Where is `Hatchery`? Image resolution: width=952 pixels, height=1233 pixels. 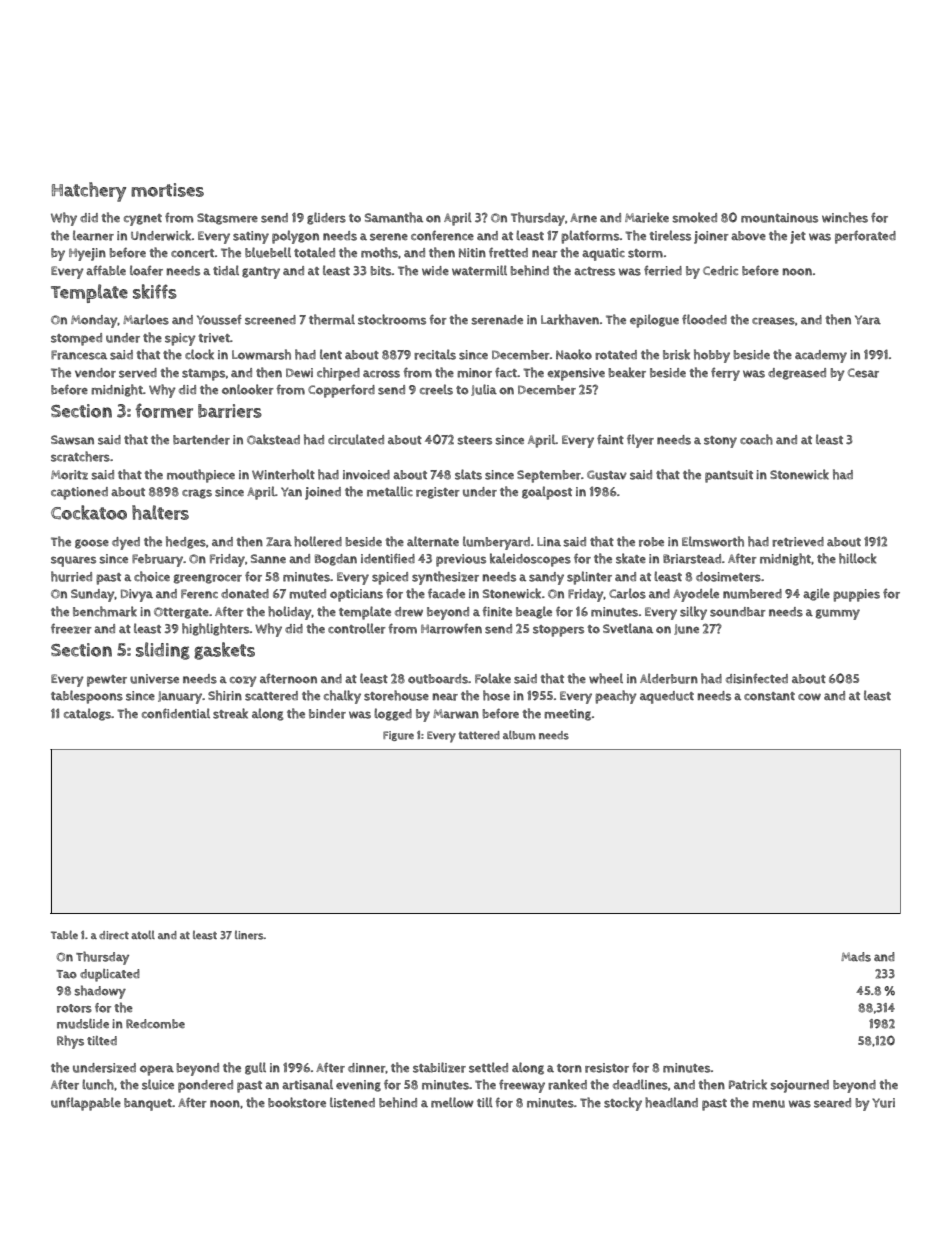
Hatchery is located at coordinates (89, 192).
